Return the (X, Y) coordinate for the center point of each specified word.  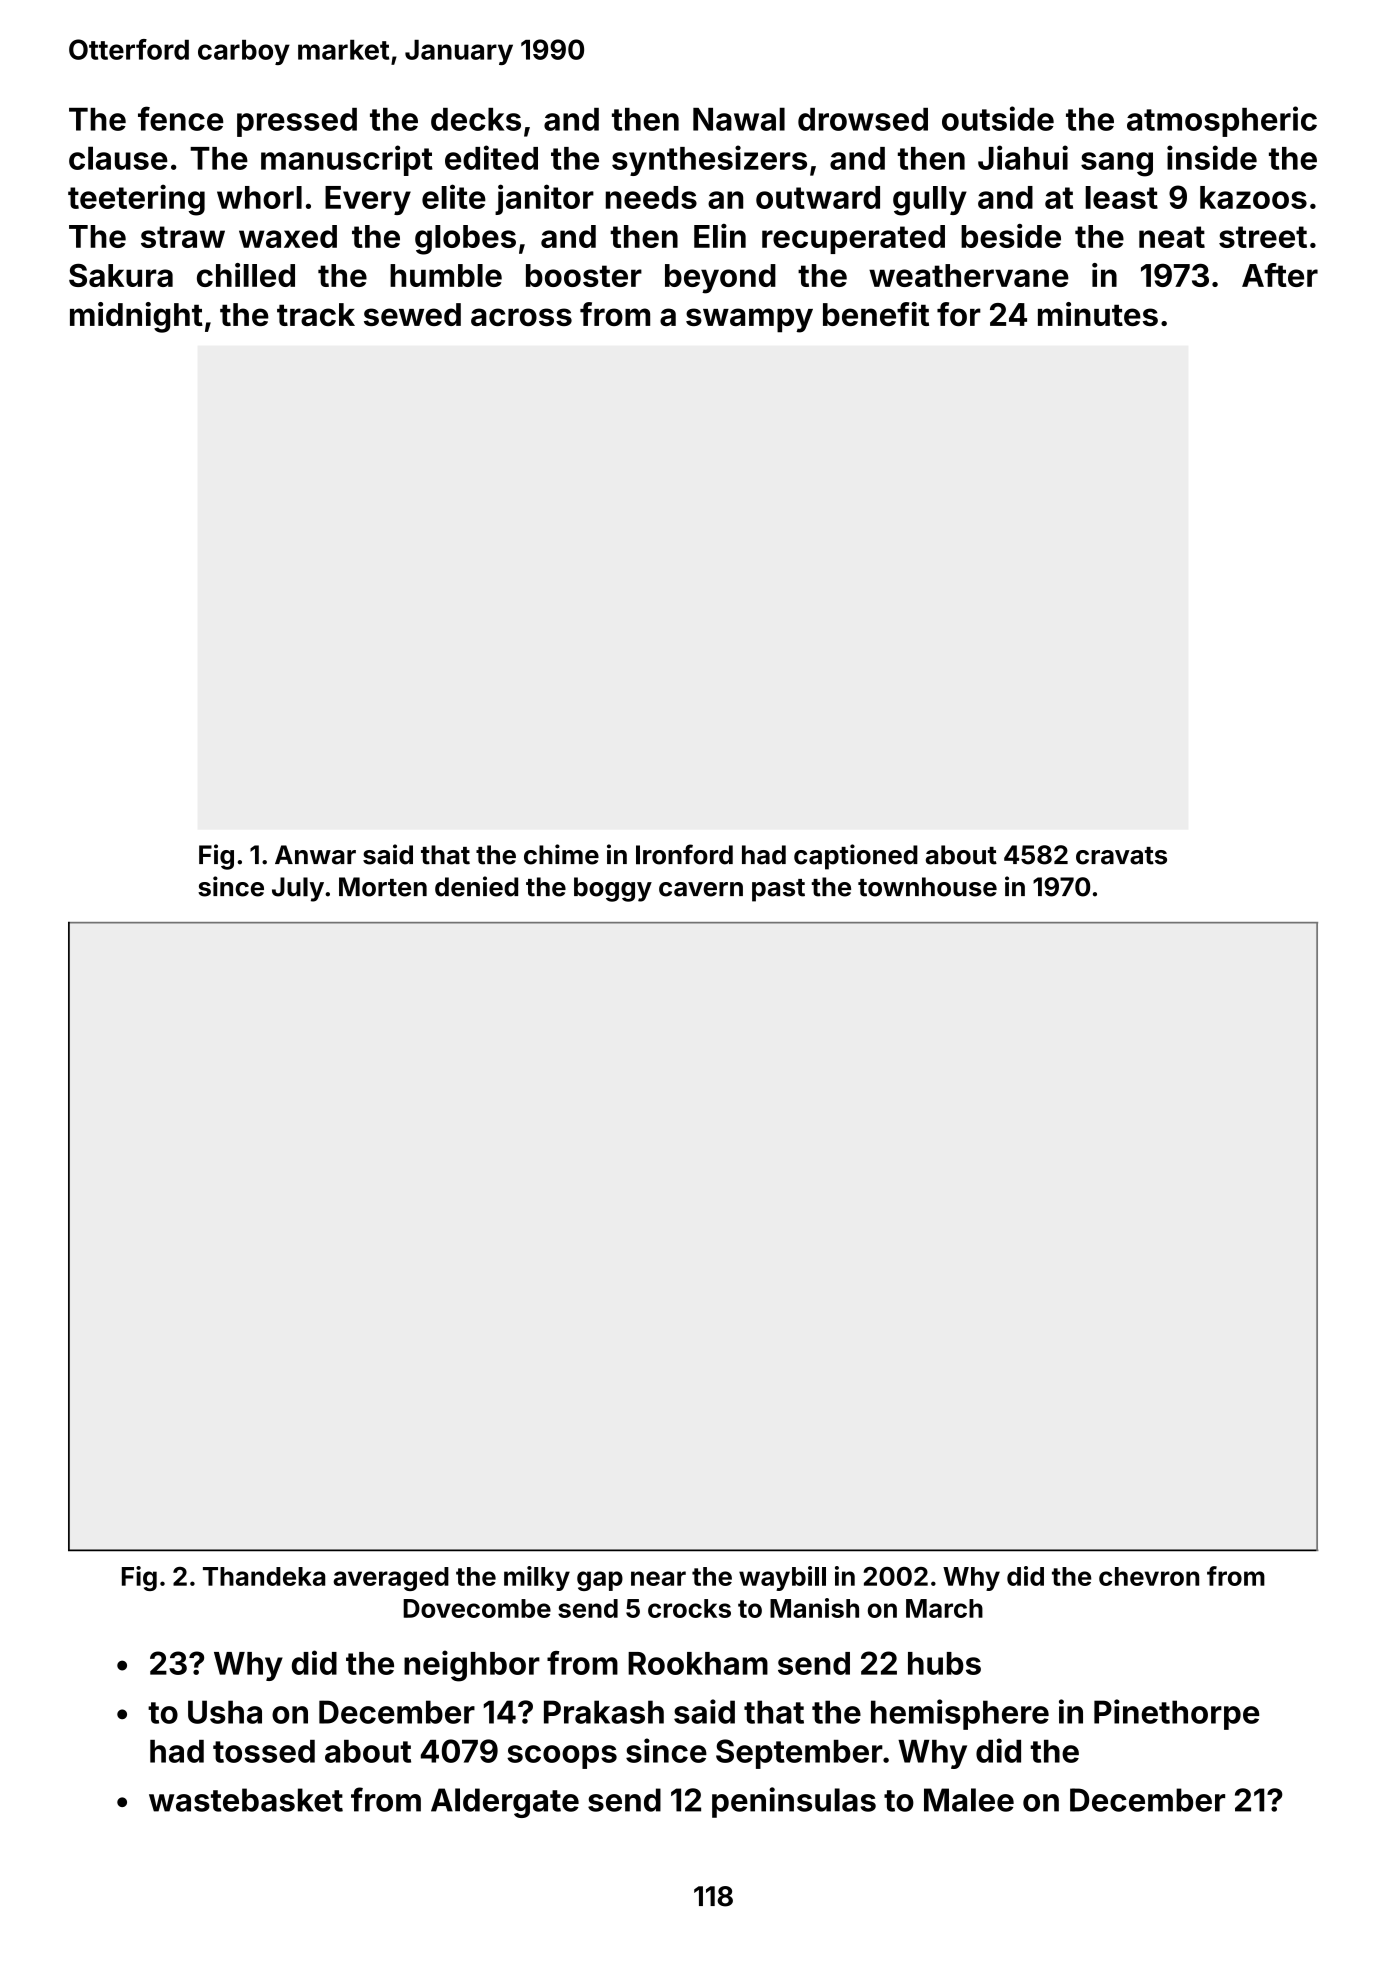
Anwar (315, 855)
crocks (689, 1608)
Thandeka (264, 1576)
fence (180, 118)
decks (476, 119)
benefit (876, 314)
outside (998, 118)
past (778, 890)
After (1280, 275)
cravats (1121, 856)
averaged (391, 1579)
